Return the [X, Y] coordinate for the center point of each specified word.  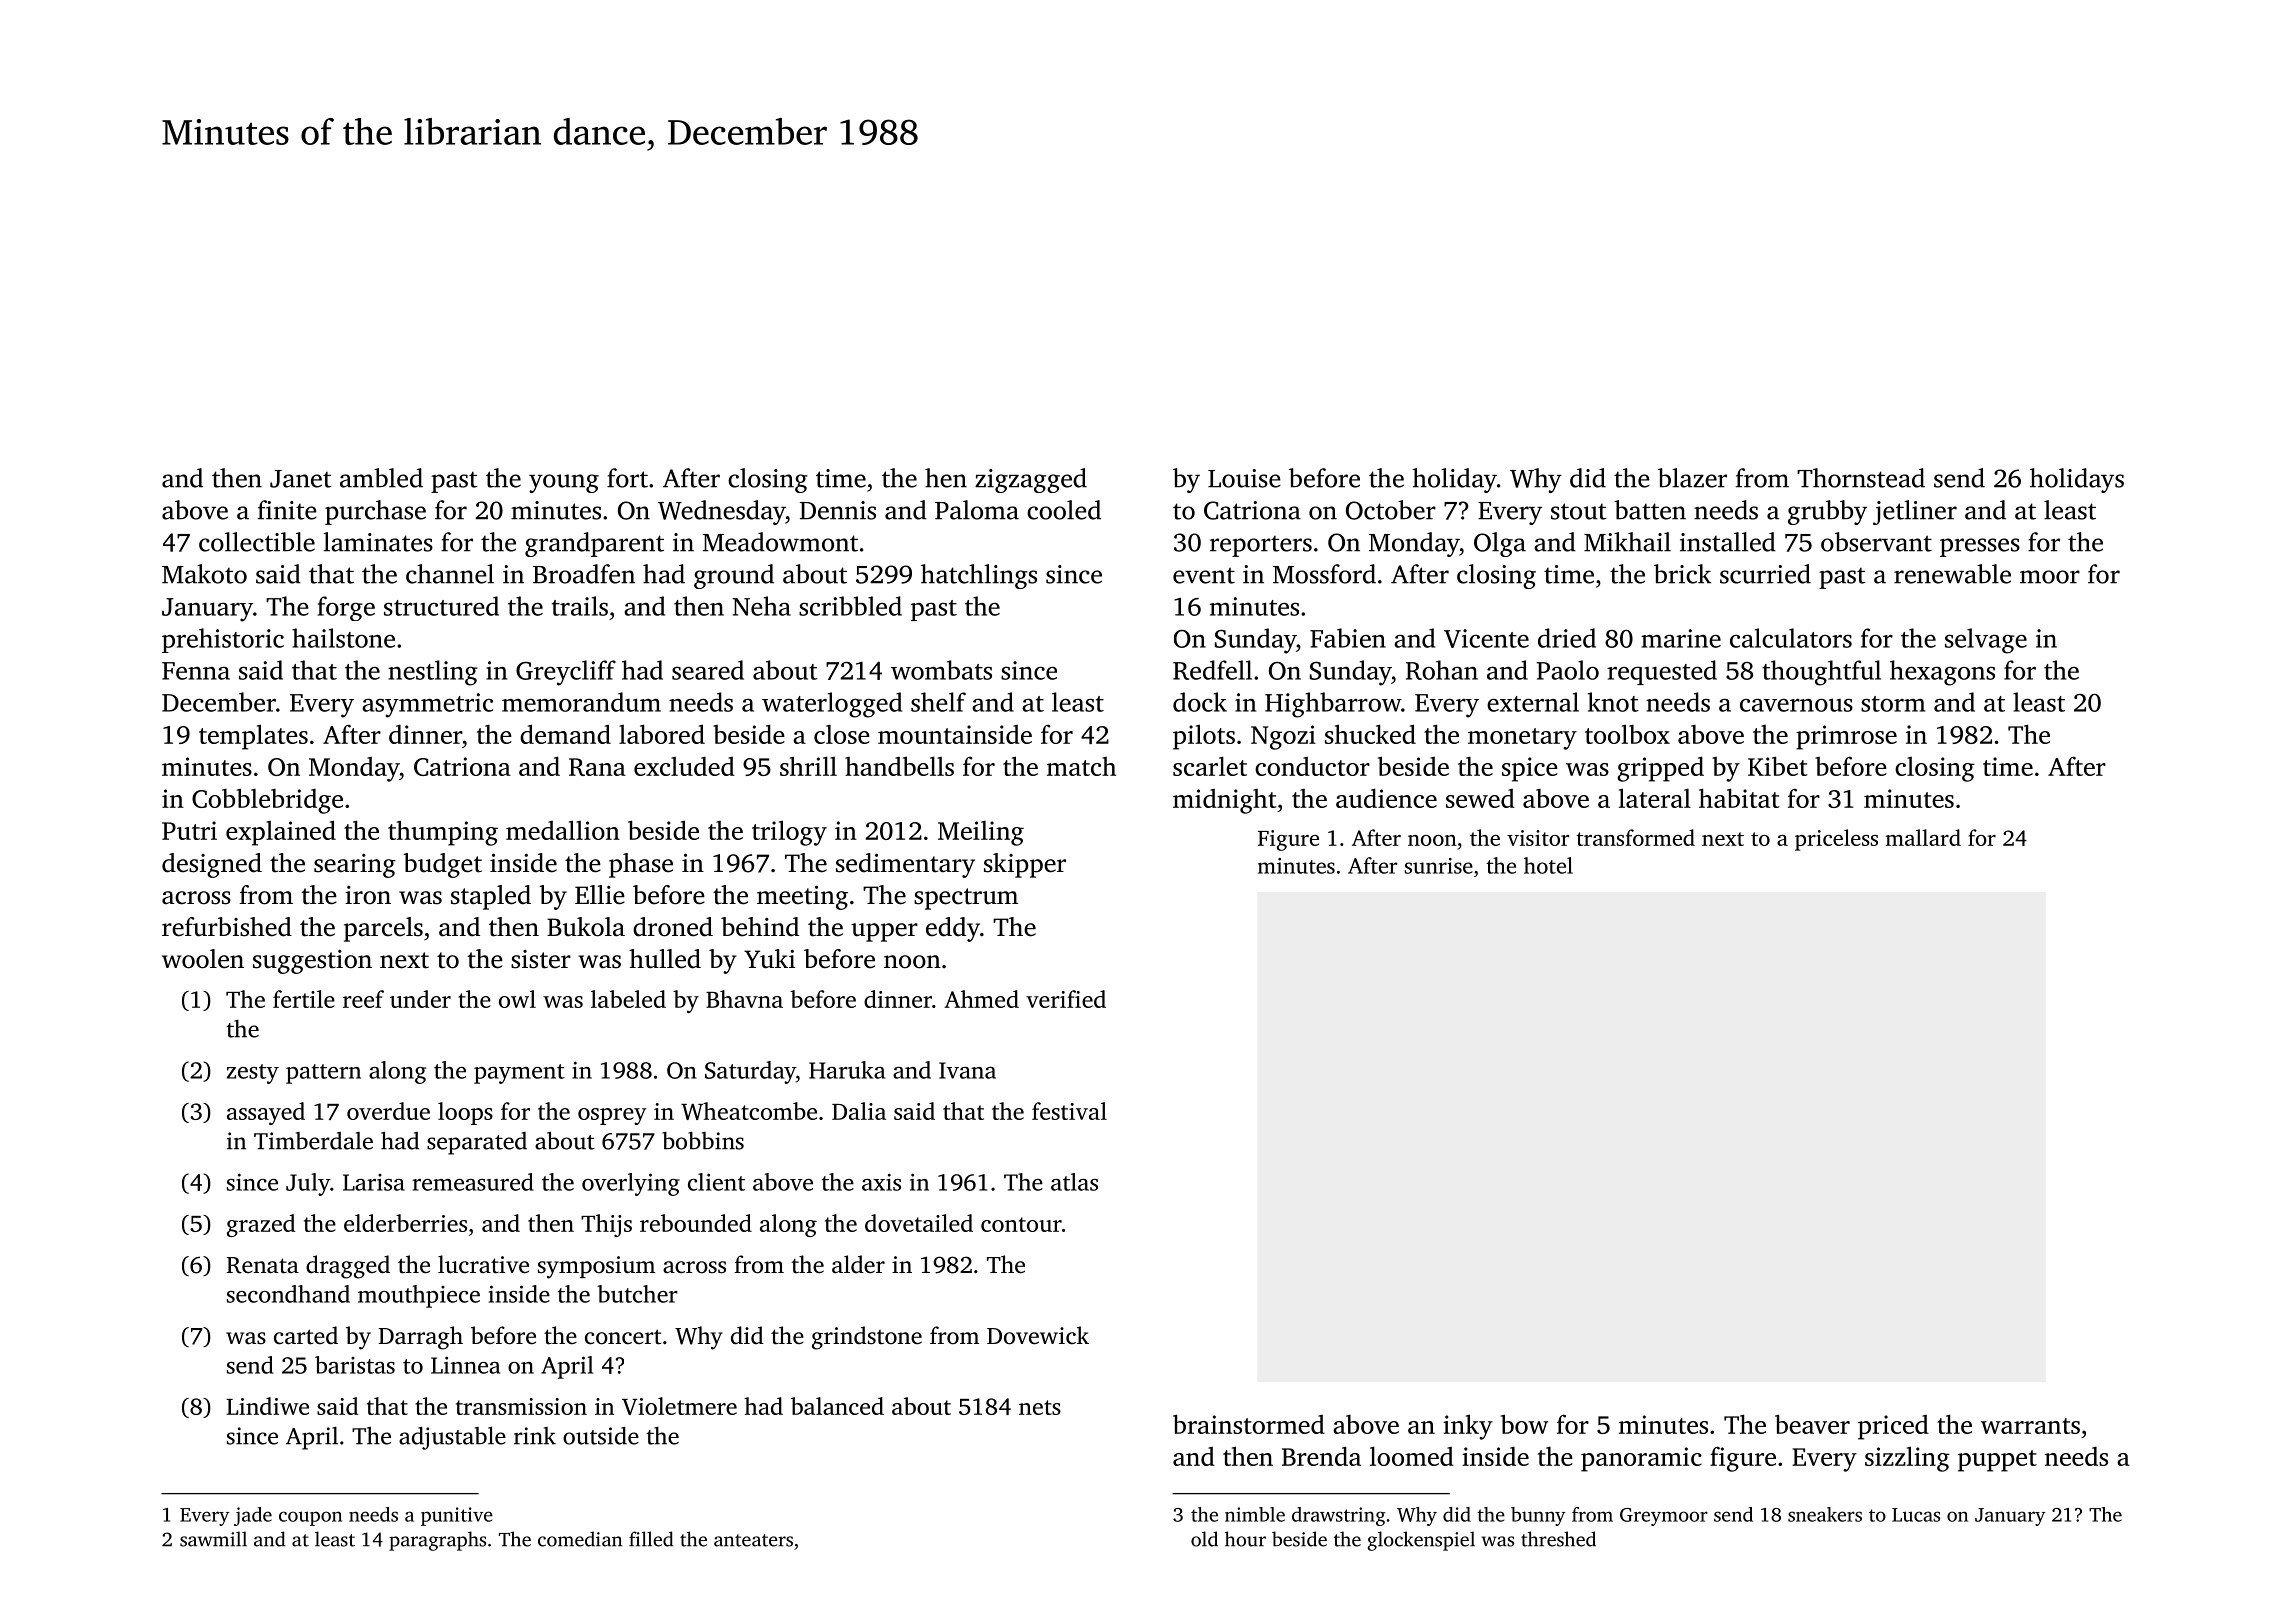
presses [1980, 547]
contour [1021, 1224]
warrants [2030, 1426]
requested [1662, 672]
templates [253, 737]
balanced [837, 1406]
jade [253, 1516]
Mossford [1324, 574]
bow [1524, 1424]
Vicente [1486, 638]
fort [627, 478]
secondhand [288, 1294]
